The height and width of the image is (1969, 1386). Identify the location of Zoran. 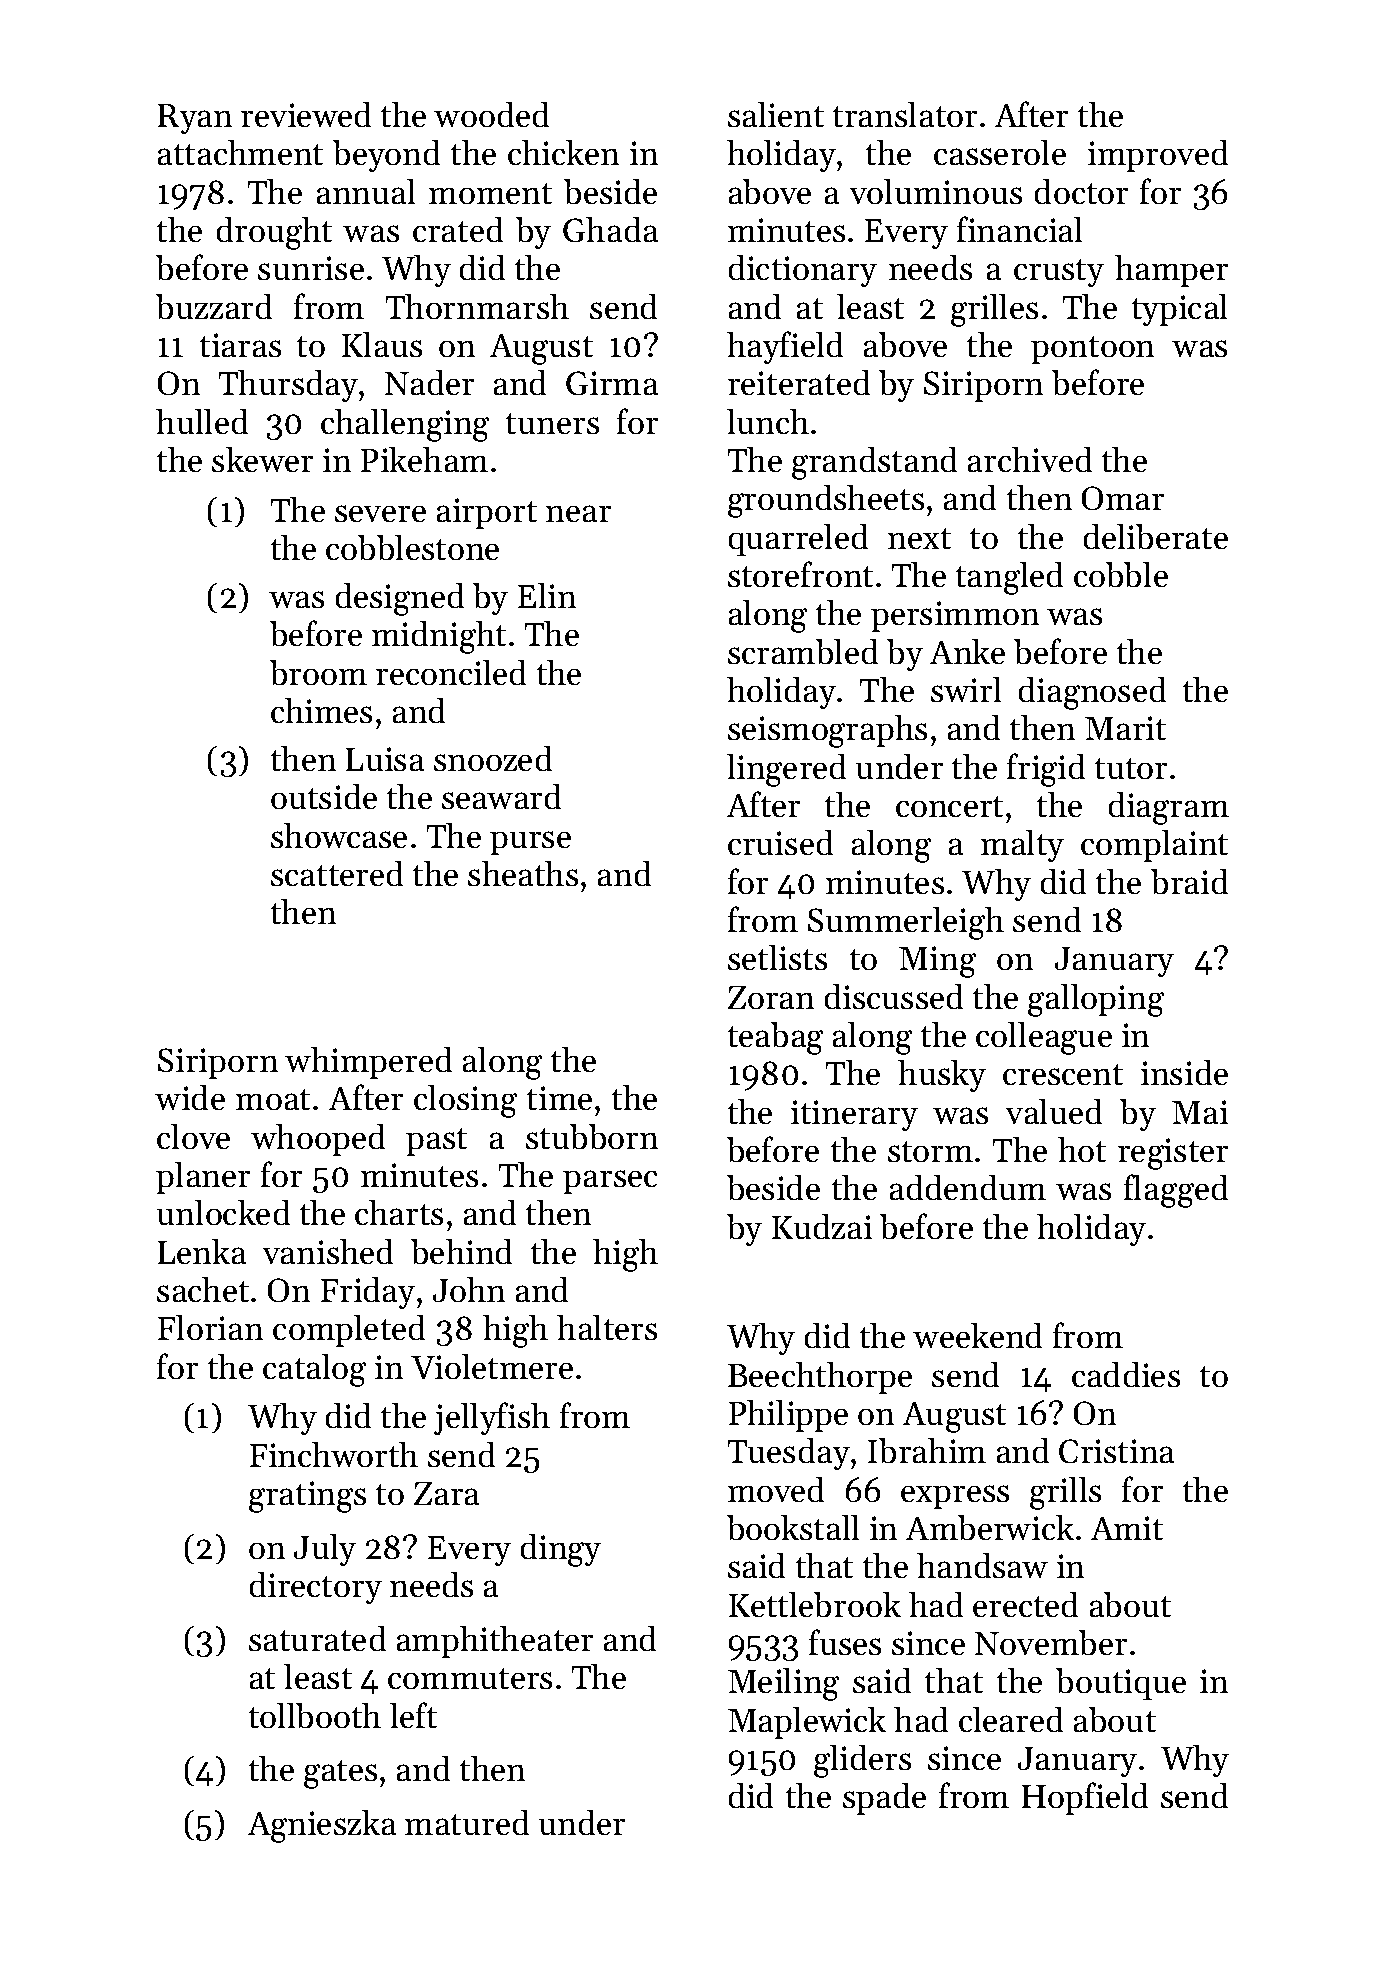
(771, 998).
